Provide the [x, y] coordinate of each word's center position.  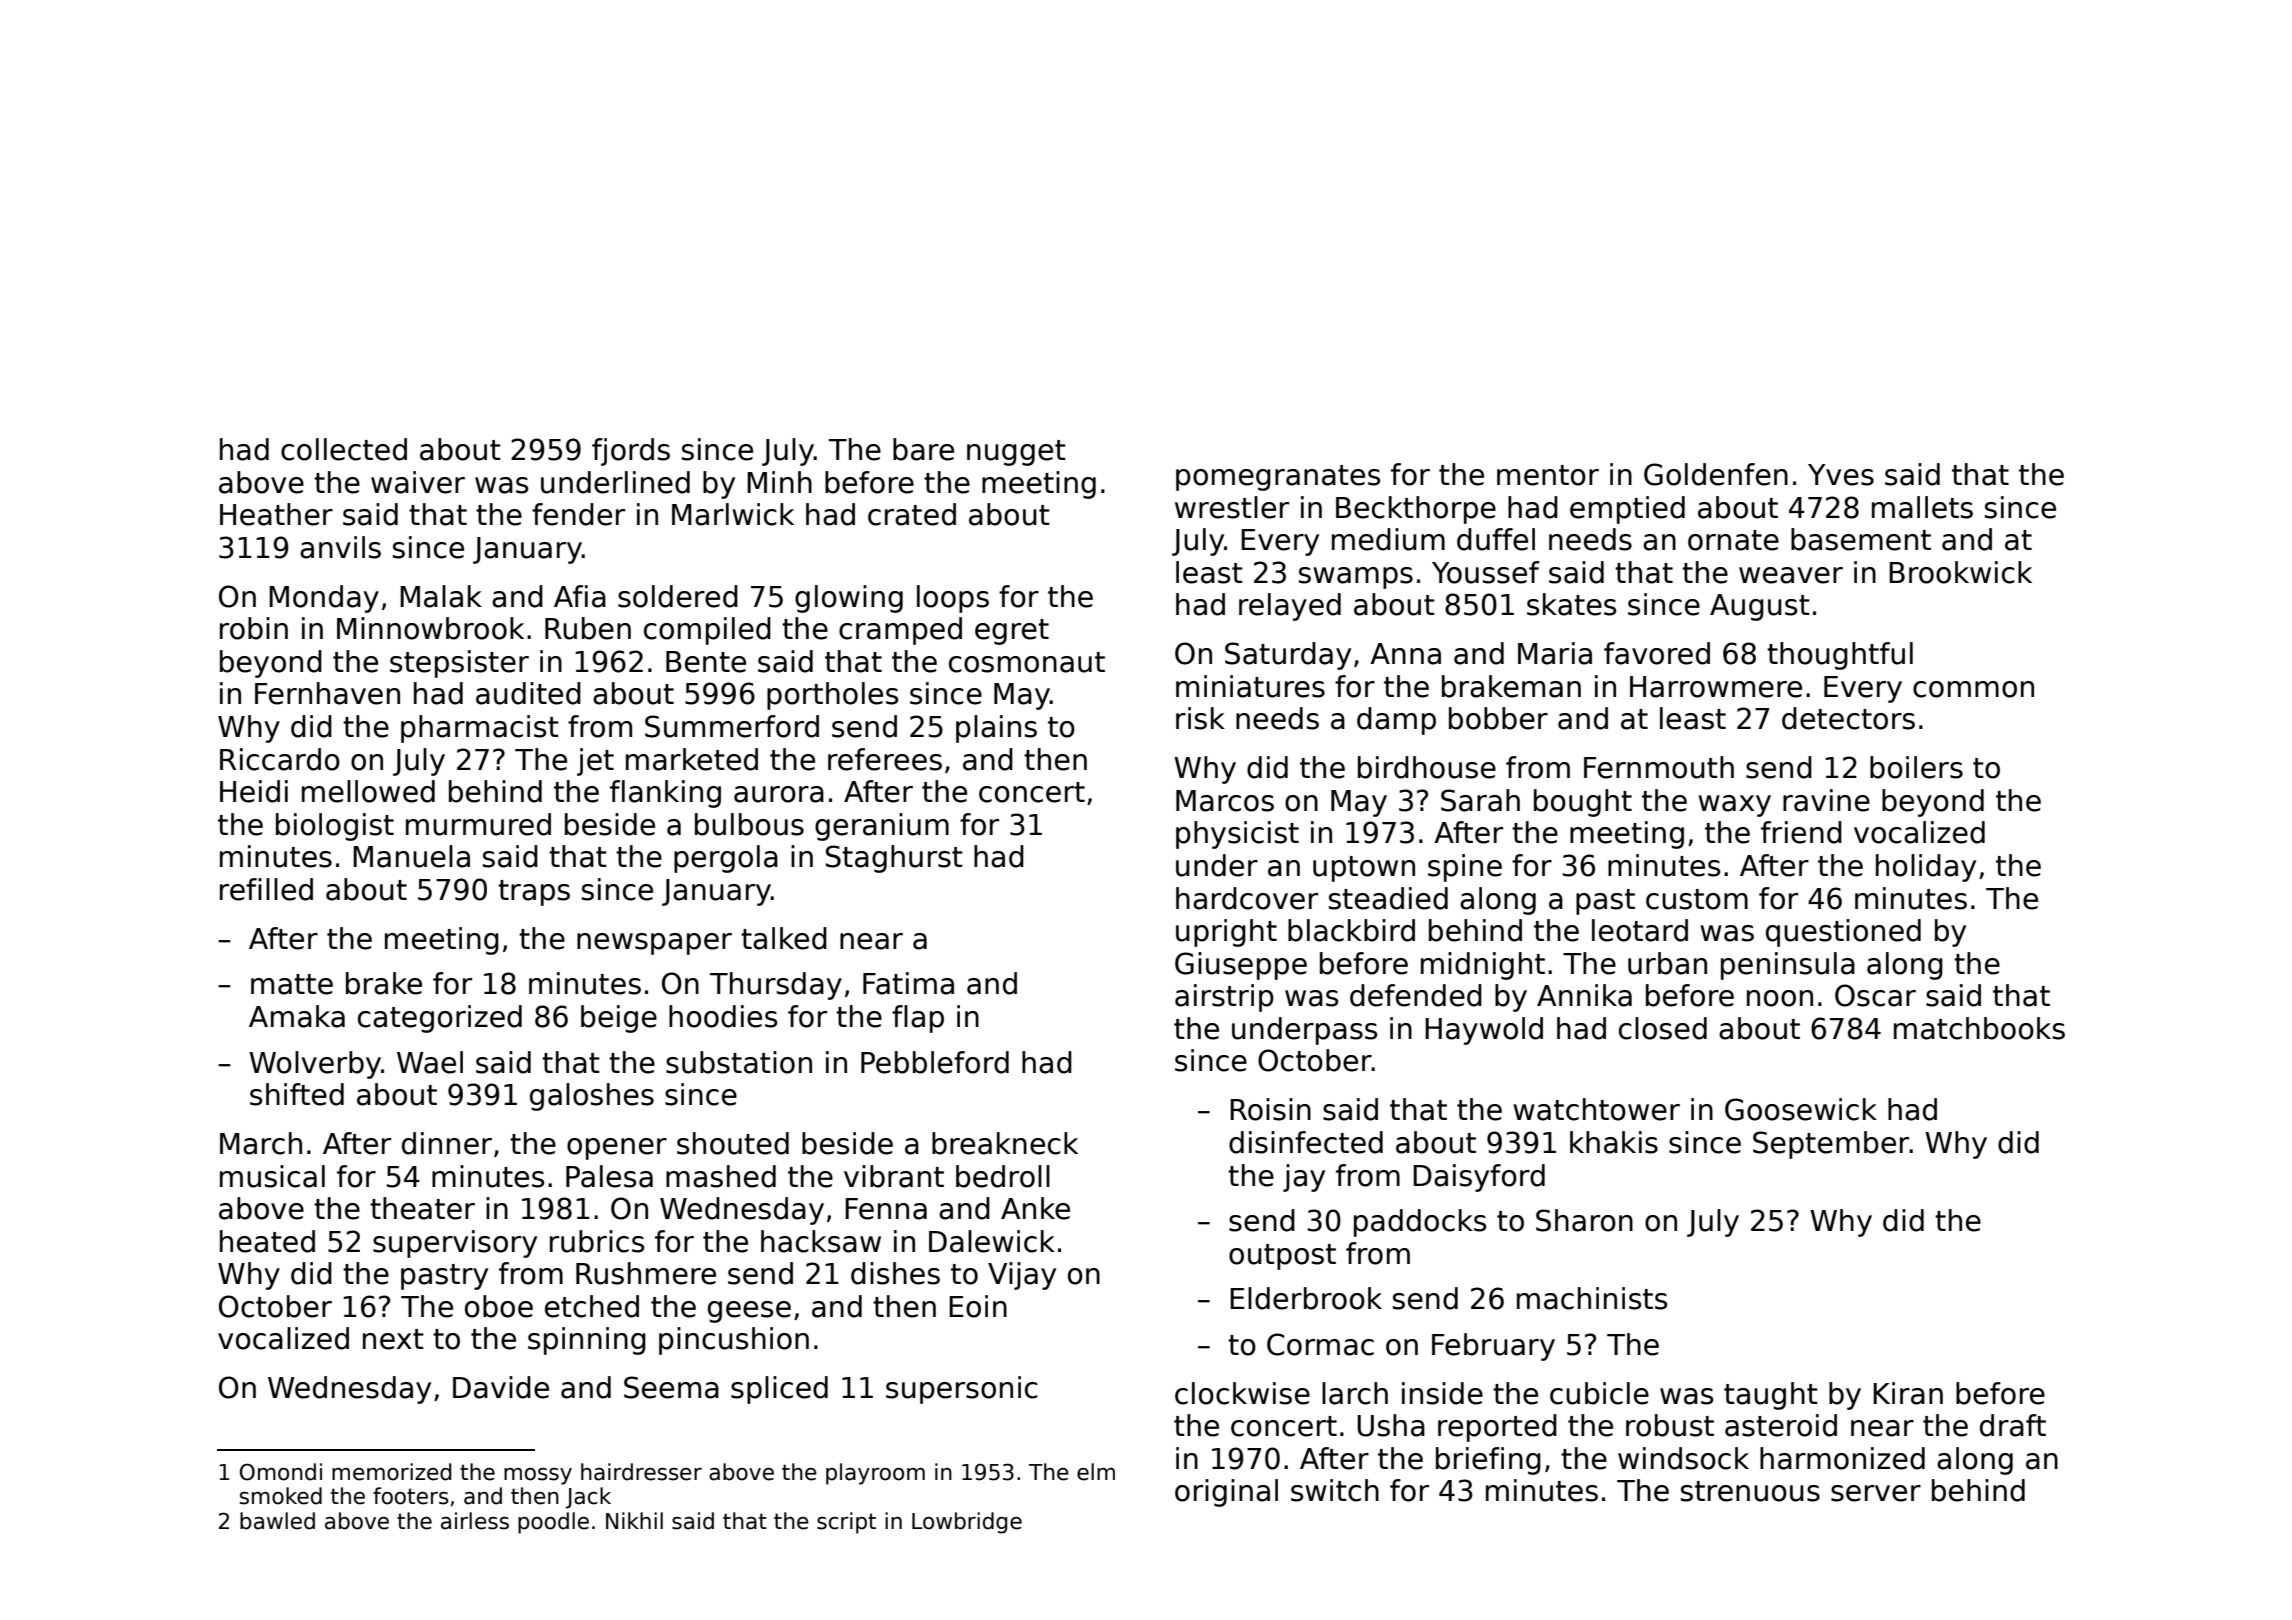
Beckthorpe [1416, 510]
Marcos [1225, 801]
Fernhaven [327, 693]
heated [267, 1241]
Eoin [978, 1306]
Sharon [1584, 1220]
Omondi [281, 1472]
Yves [1841, 475]
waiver [418, 482]
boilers [1916, 767]
